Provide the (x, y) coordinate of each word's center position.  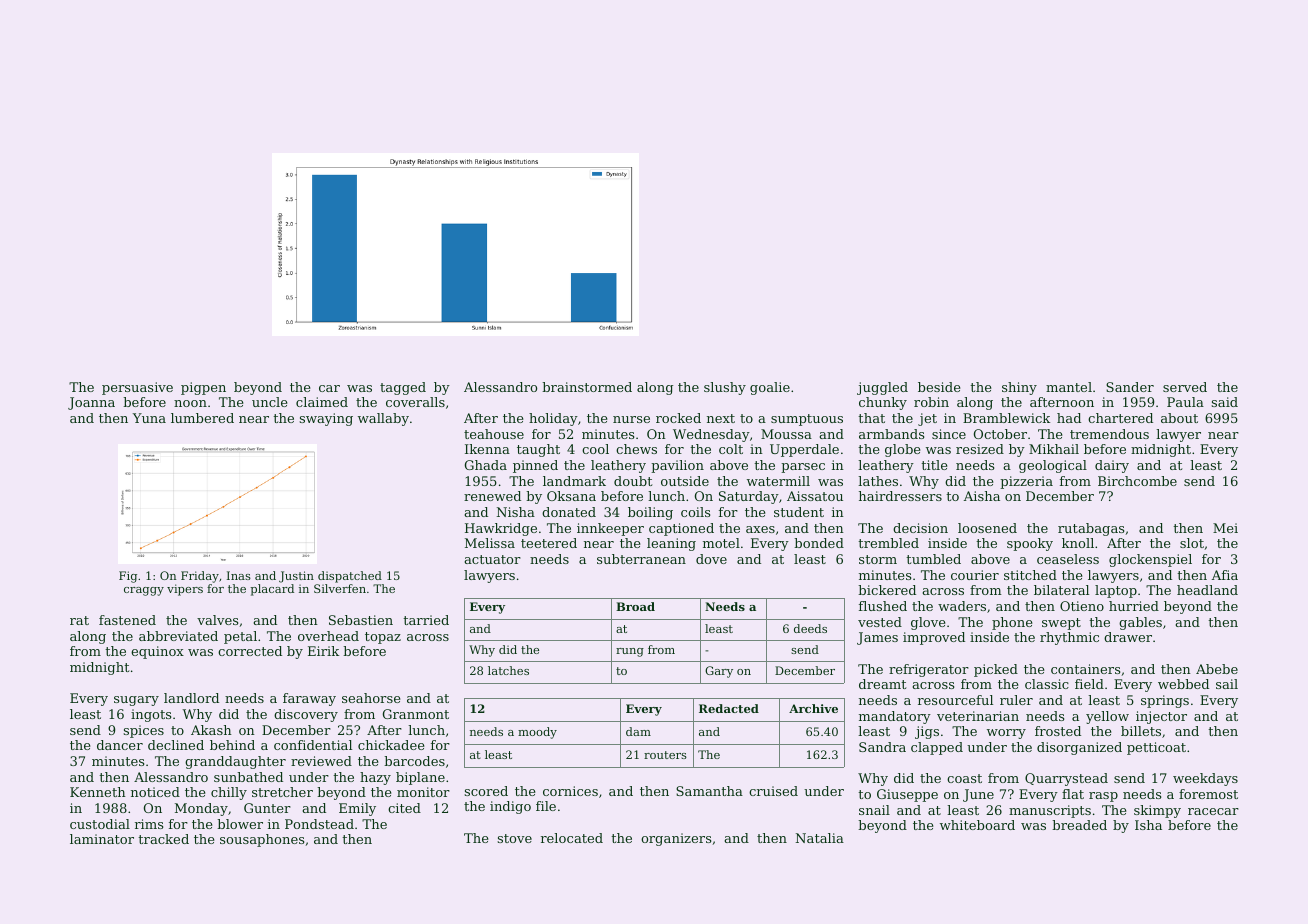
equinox (157, 652)
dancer (120, 745)
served (1185, 387)
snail (874, 810)
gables (1140, 623)
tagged (403, 388)
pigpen (203, 388)
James (877, 638)
